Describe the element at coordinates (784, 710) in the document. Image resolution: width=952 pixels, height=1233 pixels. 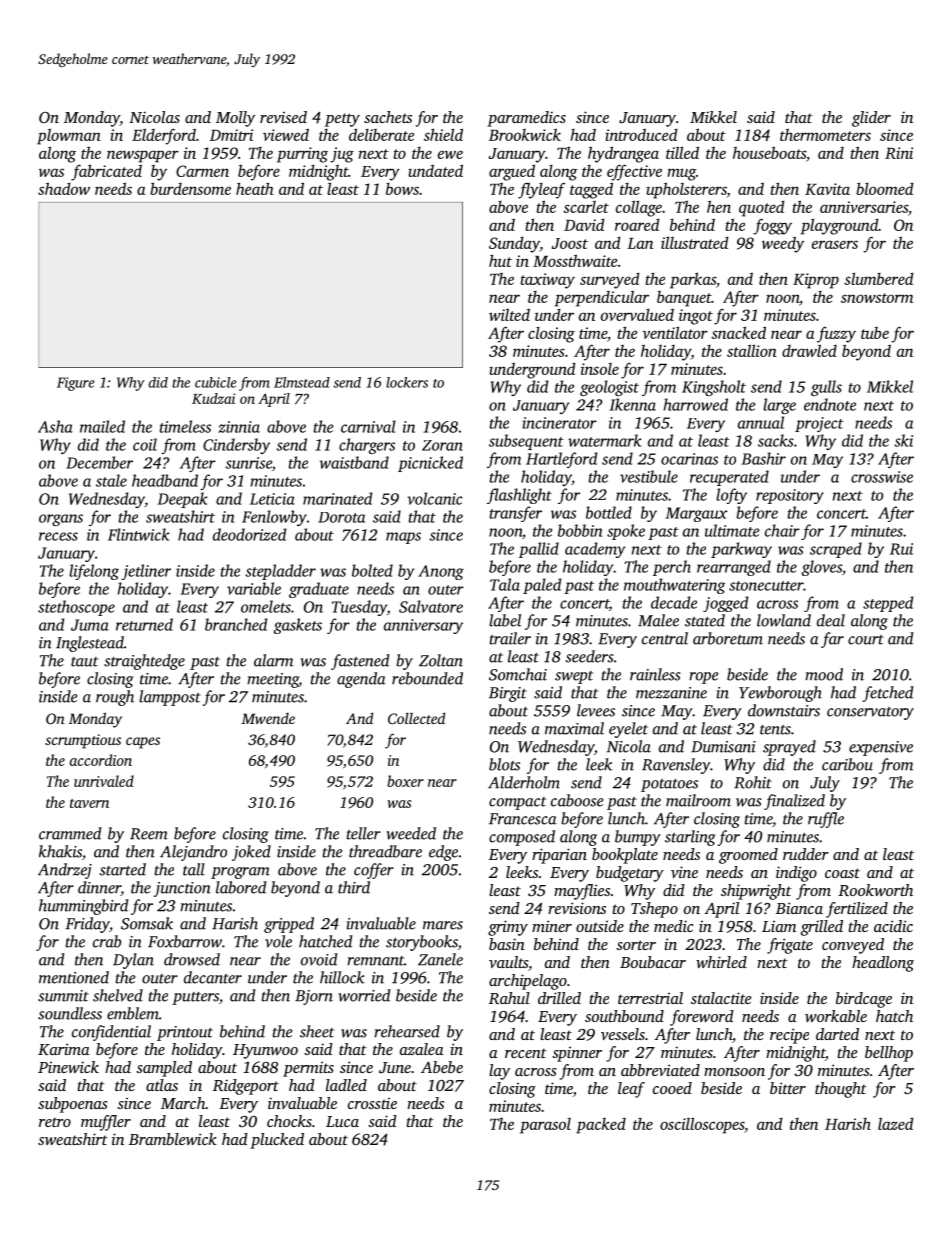
I see `downstairs` at that location.
